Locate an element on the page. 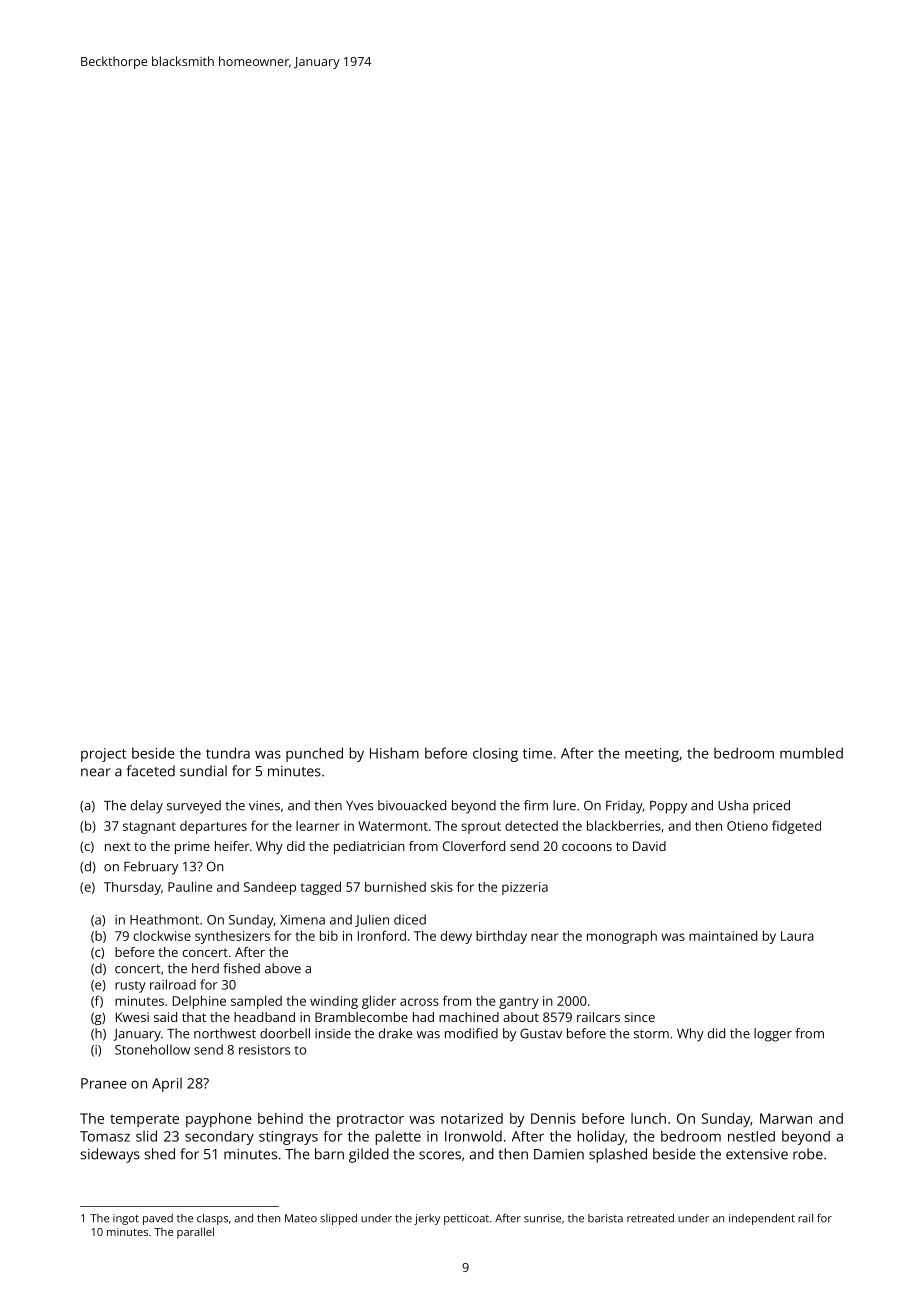 The width and height of the image is (924, 1308). time is located at coordinates (537, 753).
